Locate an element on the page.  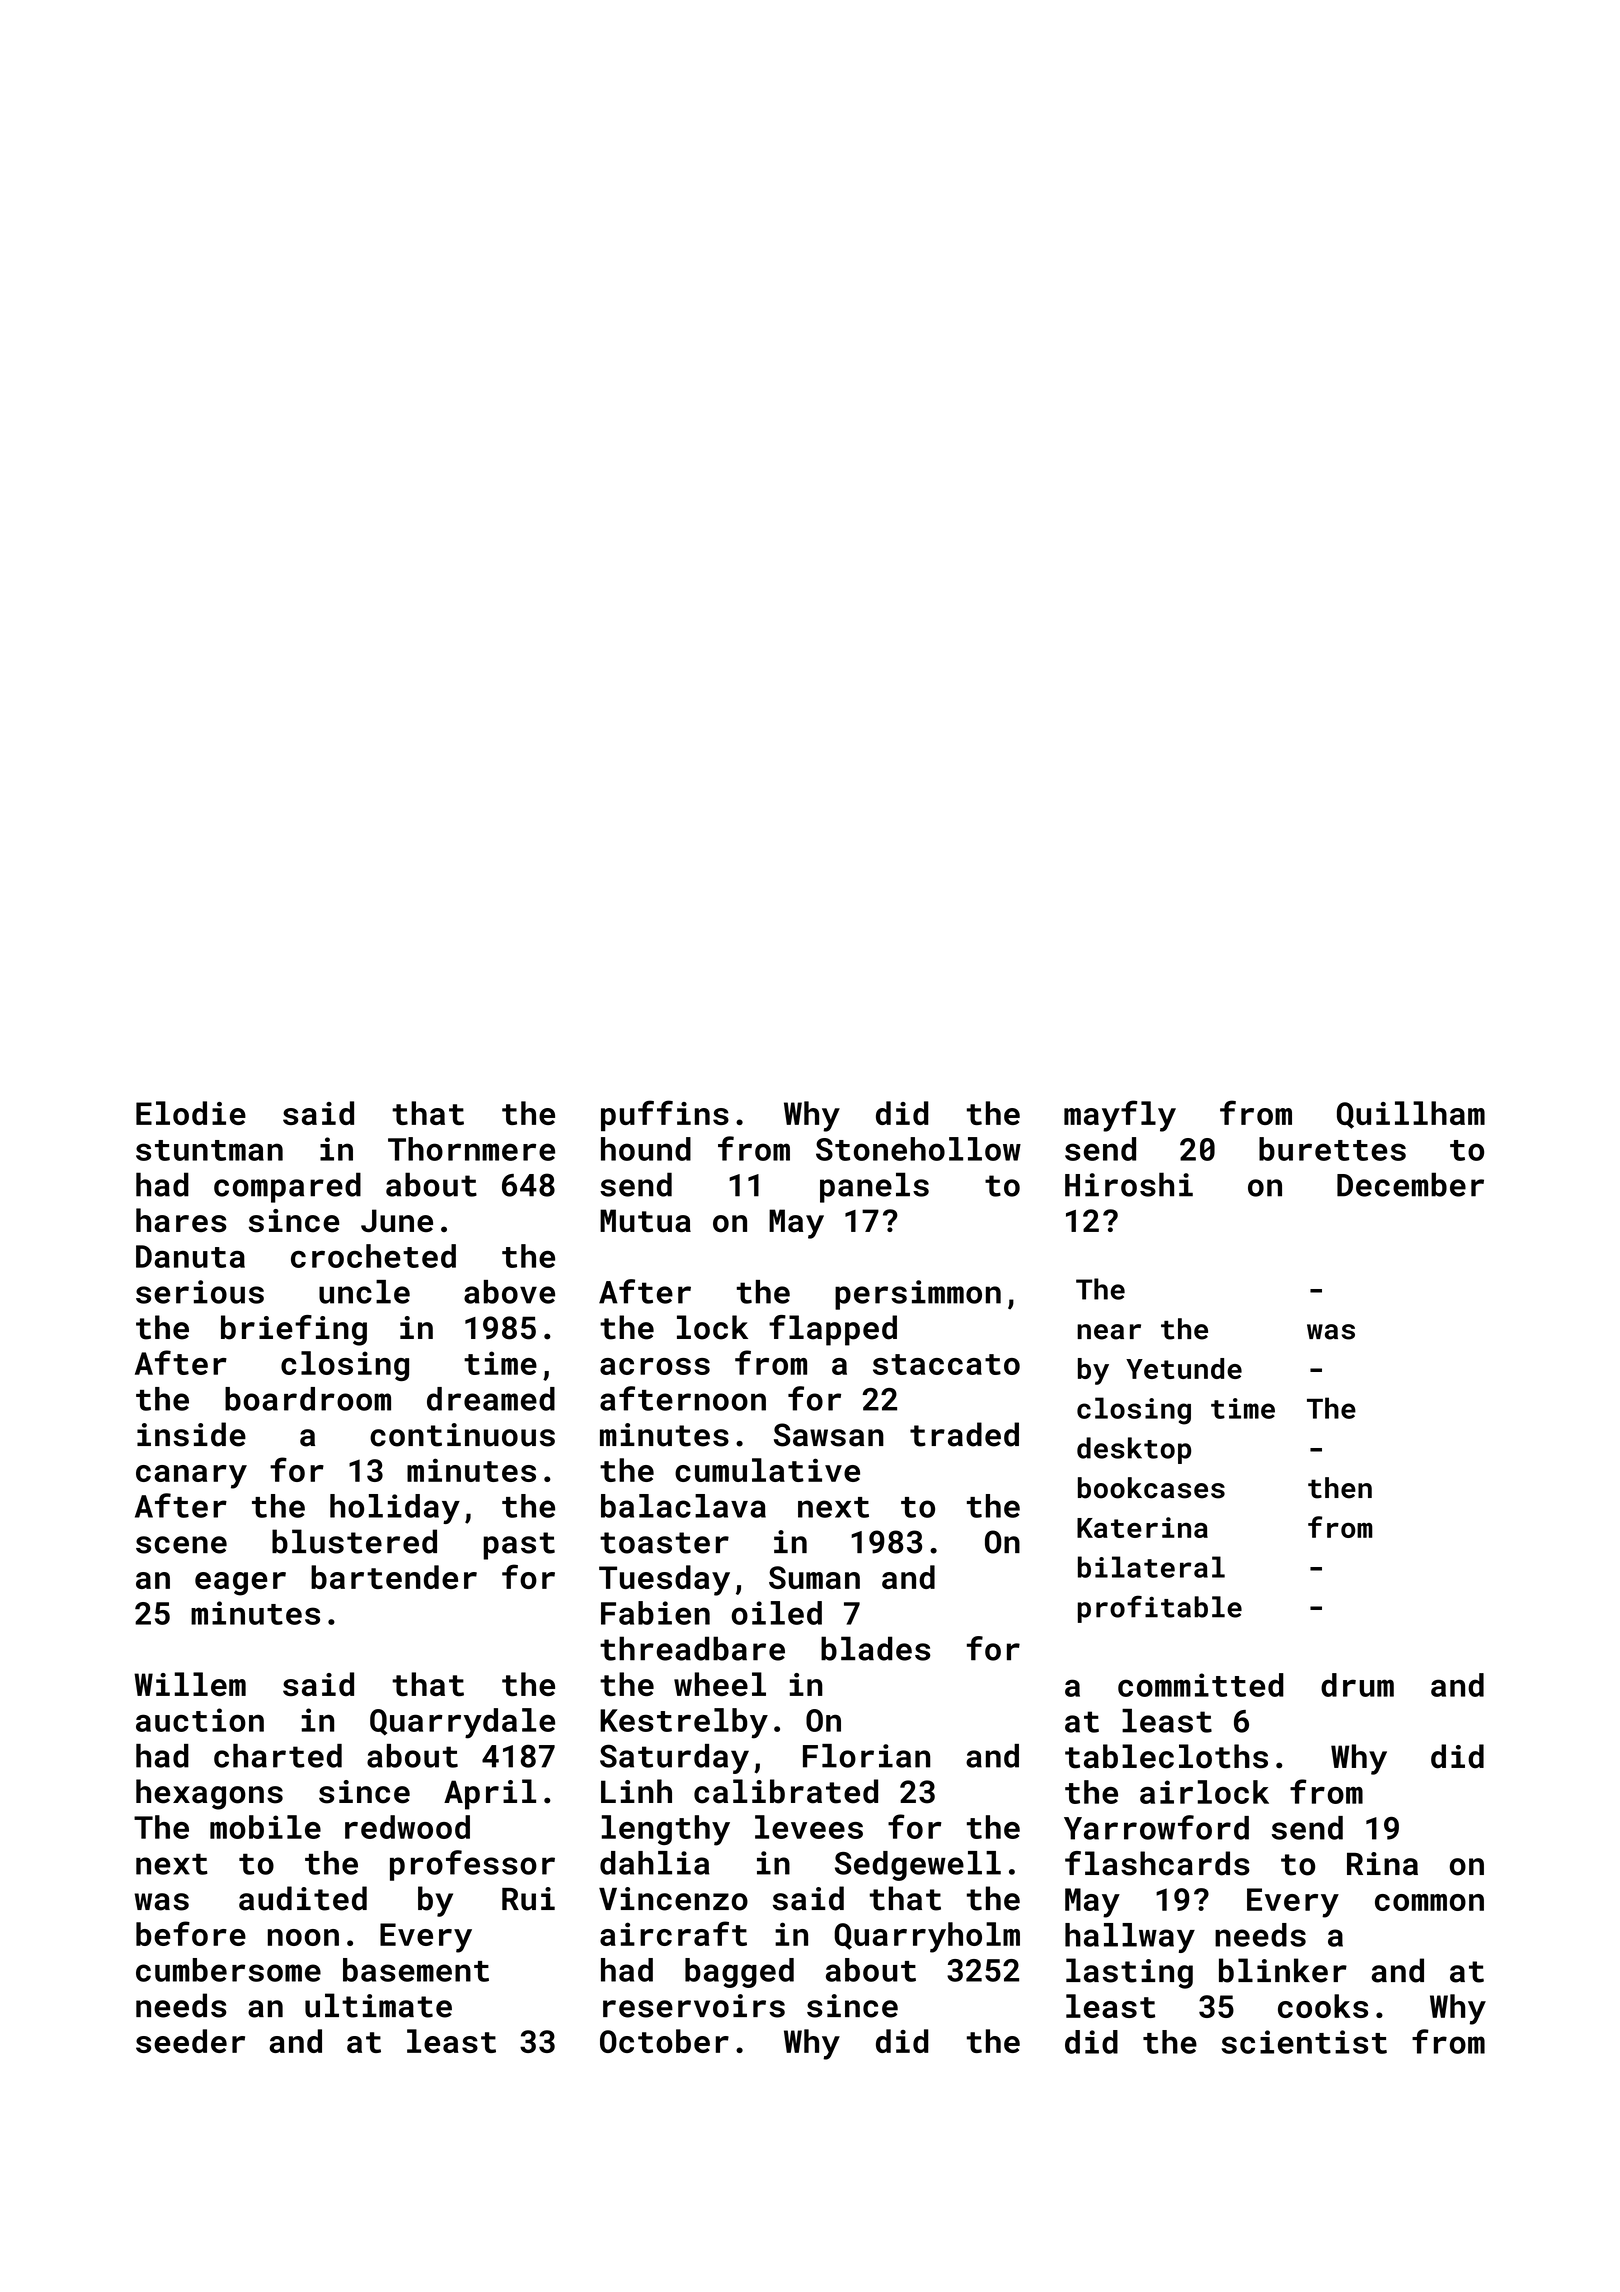
Hiroshi is located at coordinates (1129, 1184).
